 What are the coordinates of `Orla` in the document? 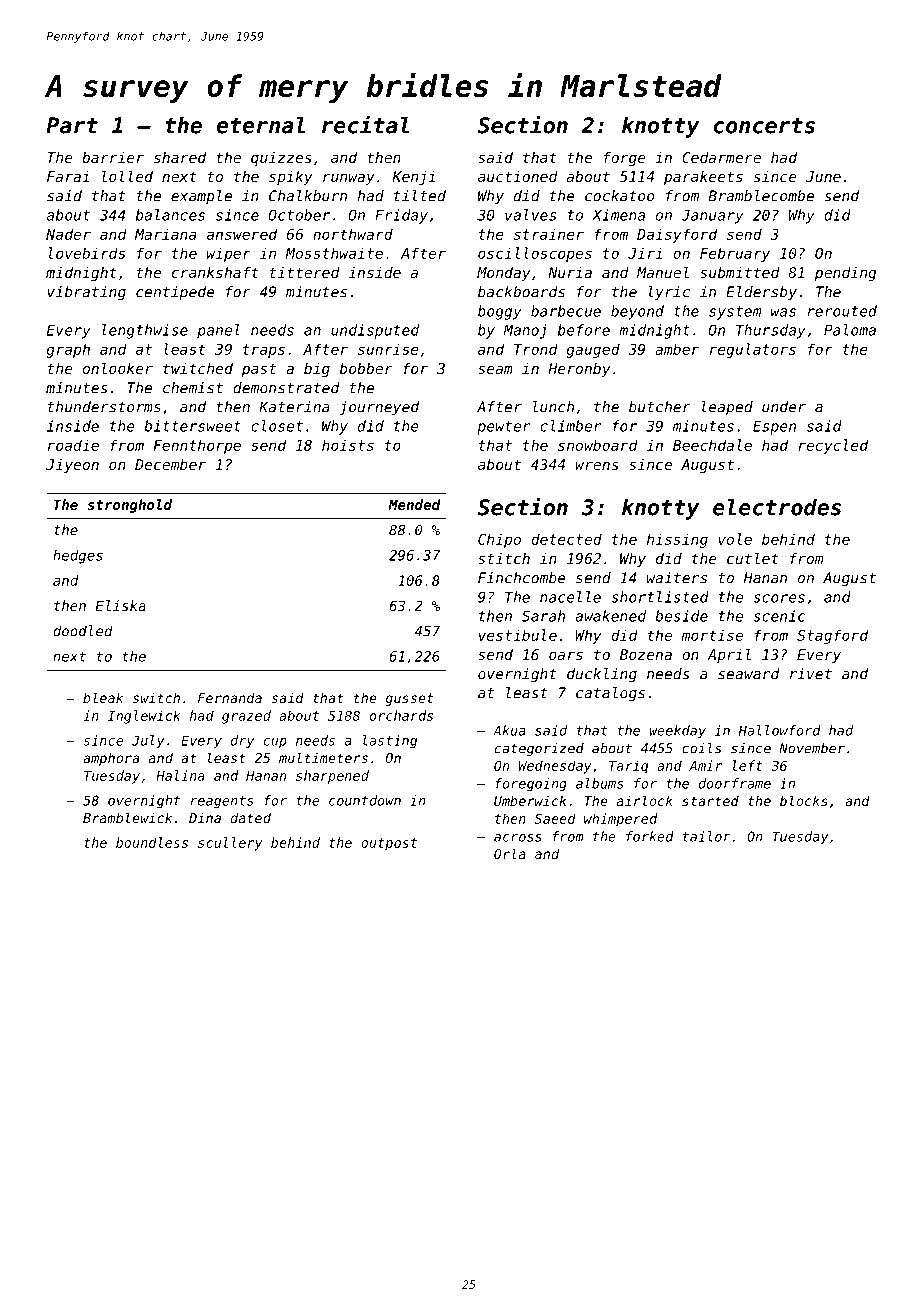 It's located at (510, 853).
